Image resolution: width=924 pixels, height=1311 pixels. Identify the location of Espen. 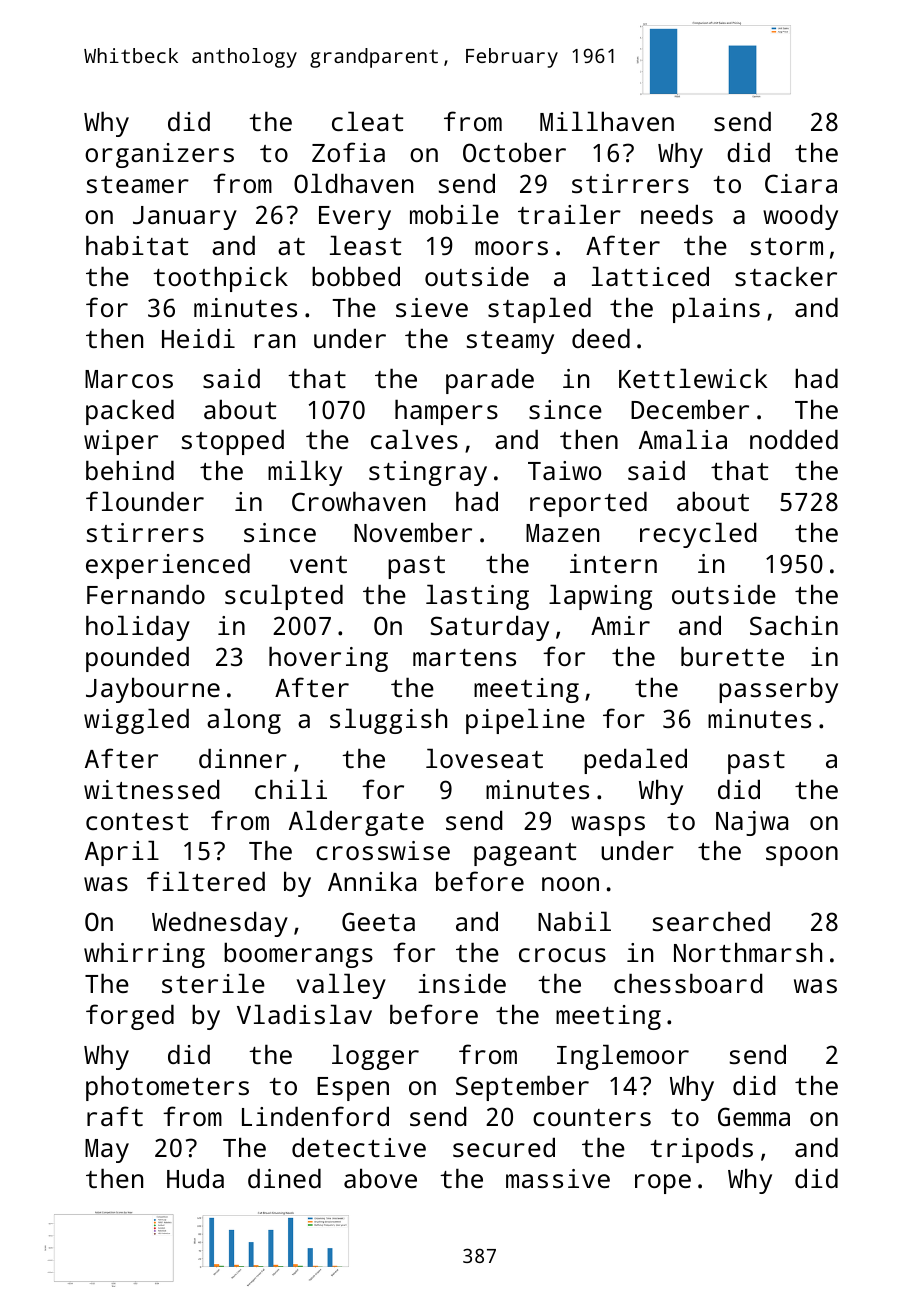
(353, 1089).
